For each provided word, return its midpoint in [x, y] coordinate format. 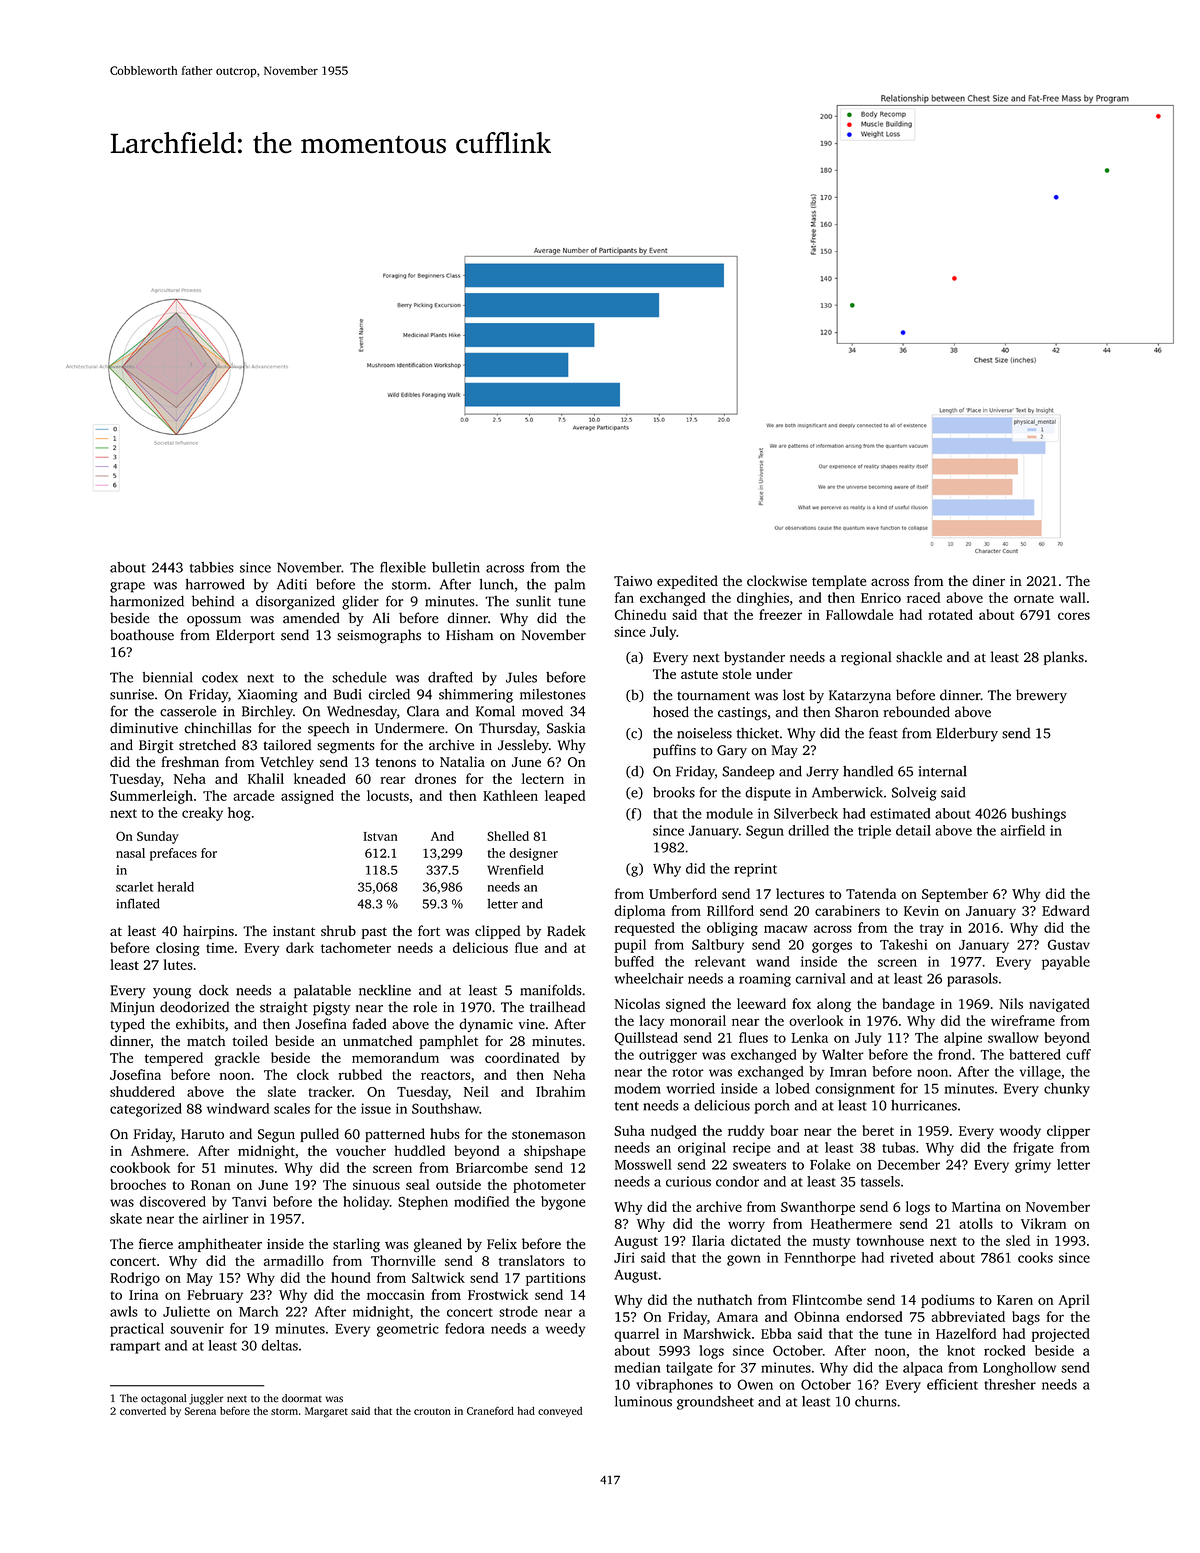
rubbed [360, 1074]
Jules [521, 677]
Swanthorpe [818, 1208]
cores [1074, 616]
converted [143, 1411]
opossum [214, 621]
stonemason [549, 1134]
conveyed [560, 1412]
